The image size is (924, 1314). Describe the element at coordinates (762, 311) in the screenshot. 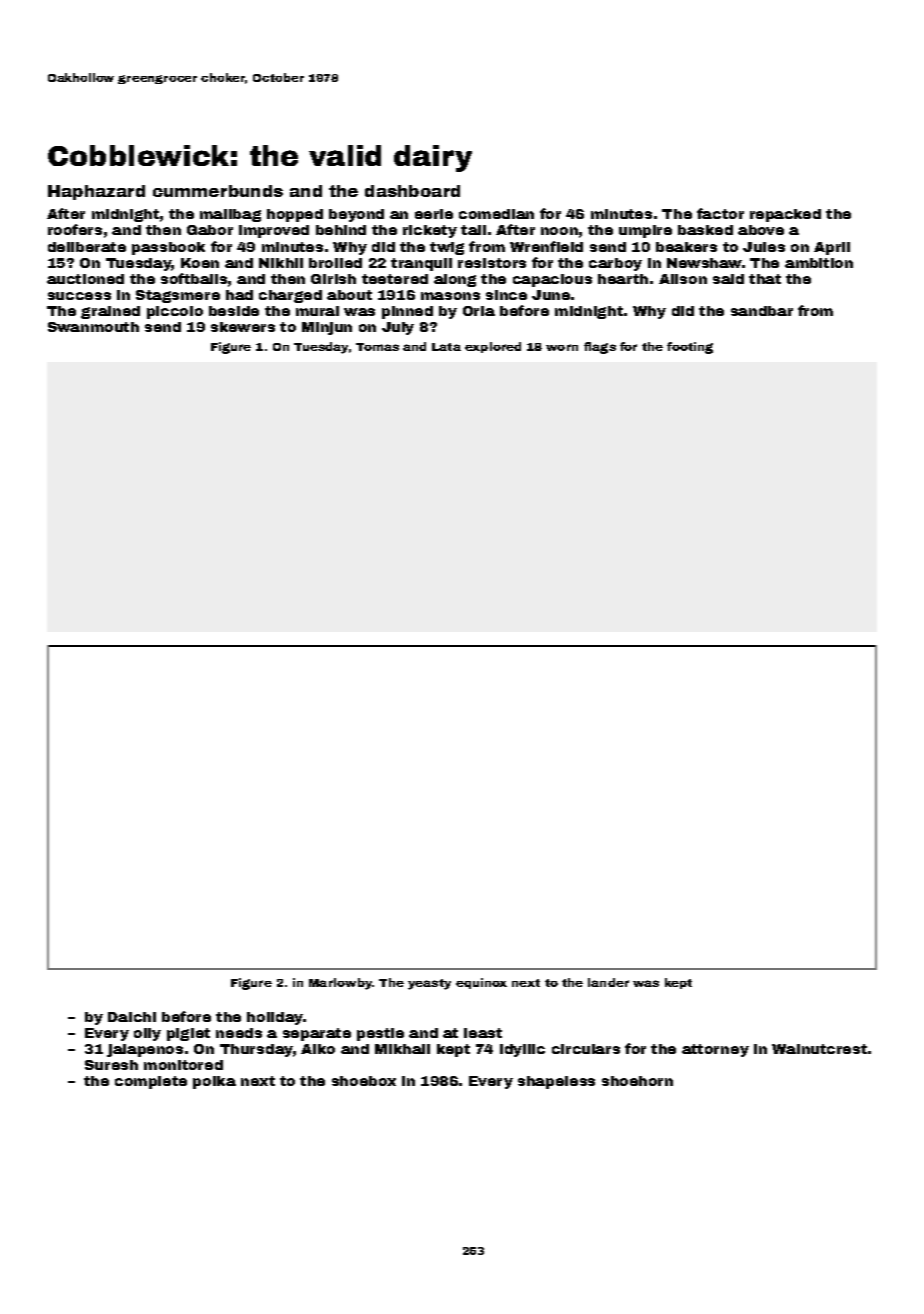

I see `sandbar` at that location.
